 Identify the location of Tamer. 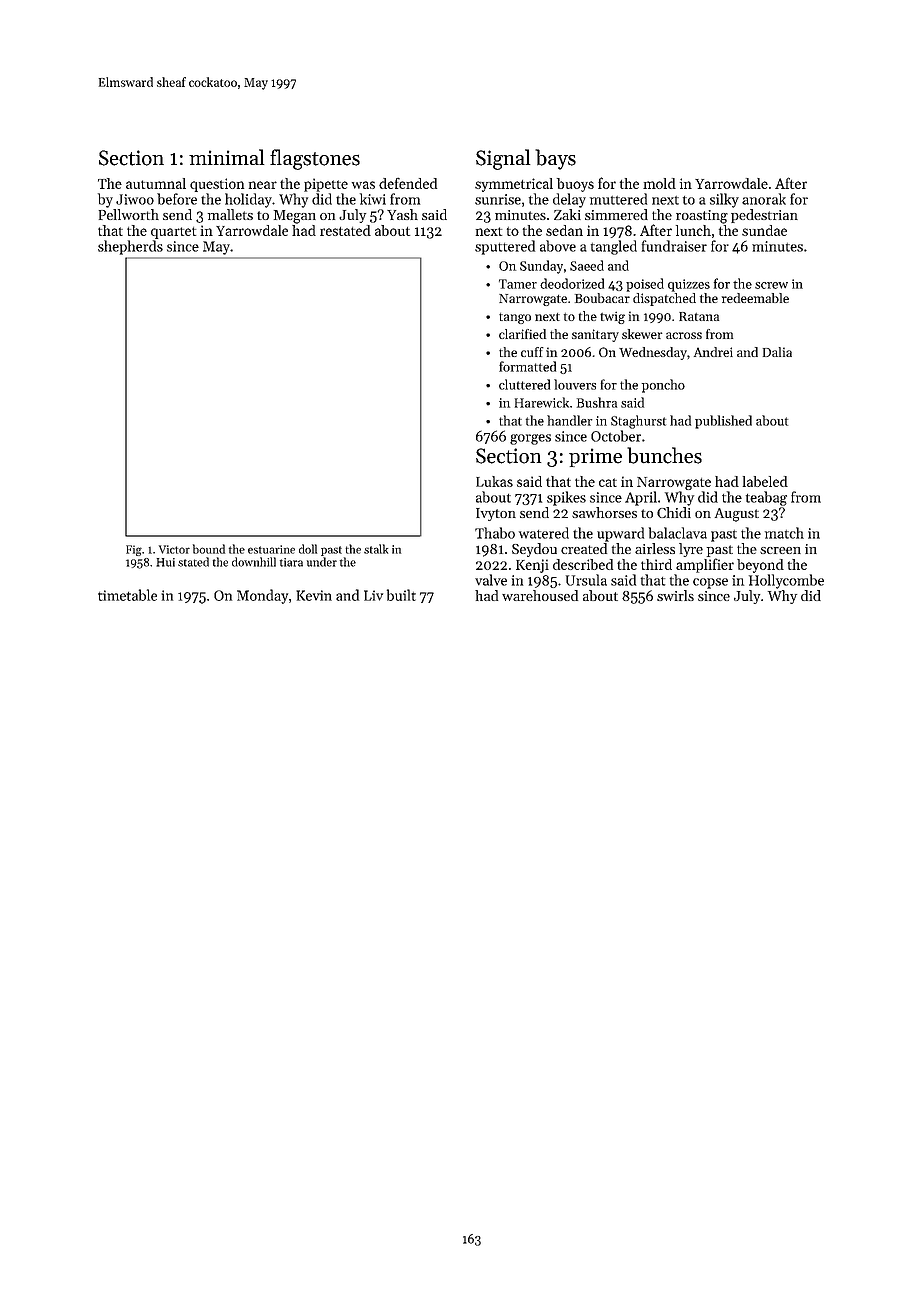
(518, 284).
